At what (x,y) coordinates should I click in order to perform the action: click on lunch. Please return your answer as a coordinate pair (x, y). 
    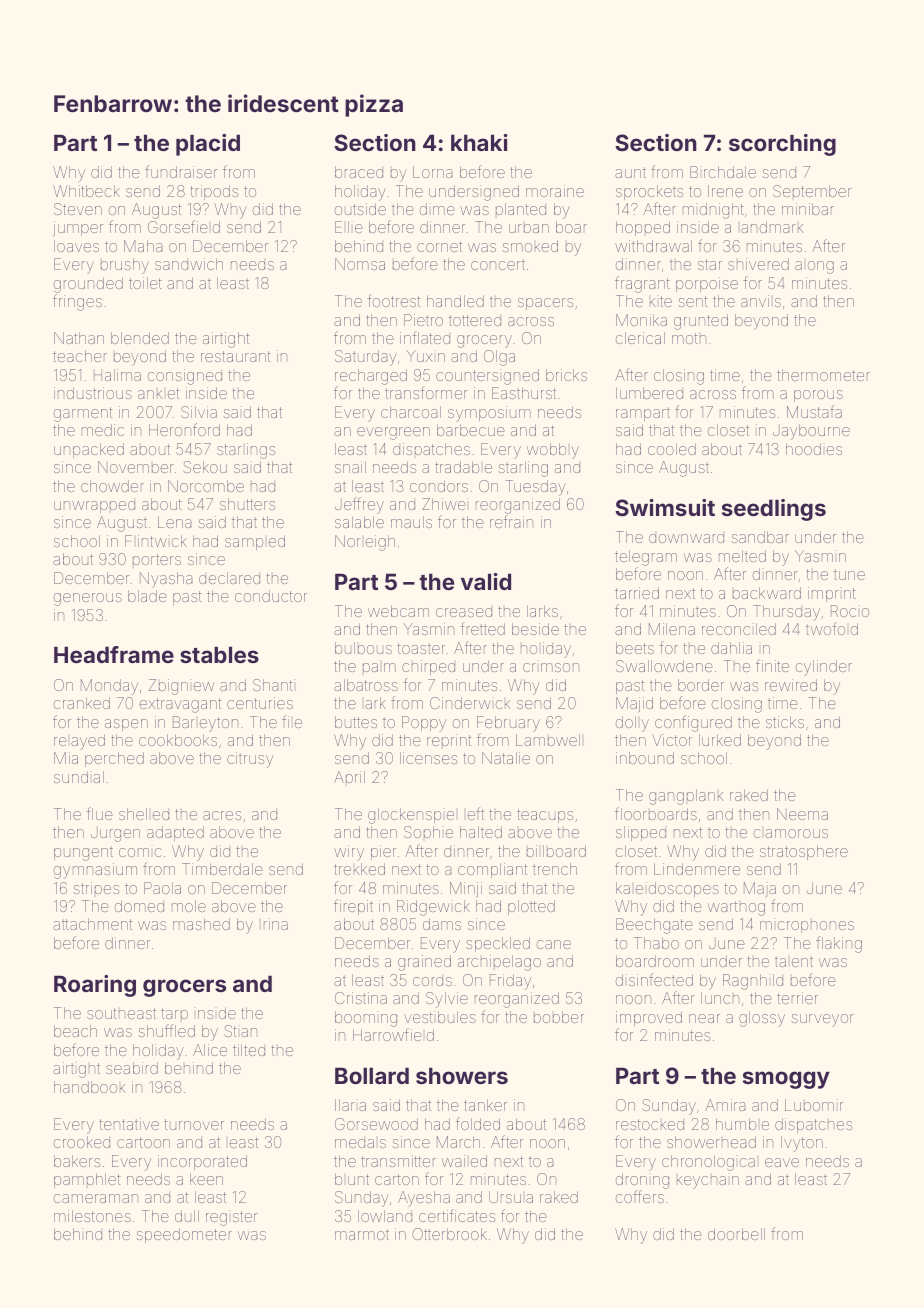
    Looking at the image, I should click on (720, 998).
